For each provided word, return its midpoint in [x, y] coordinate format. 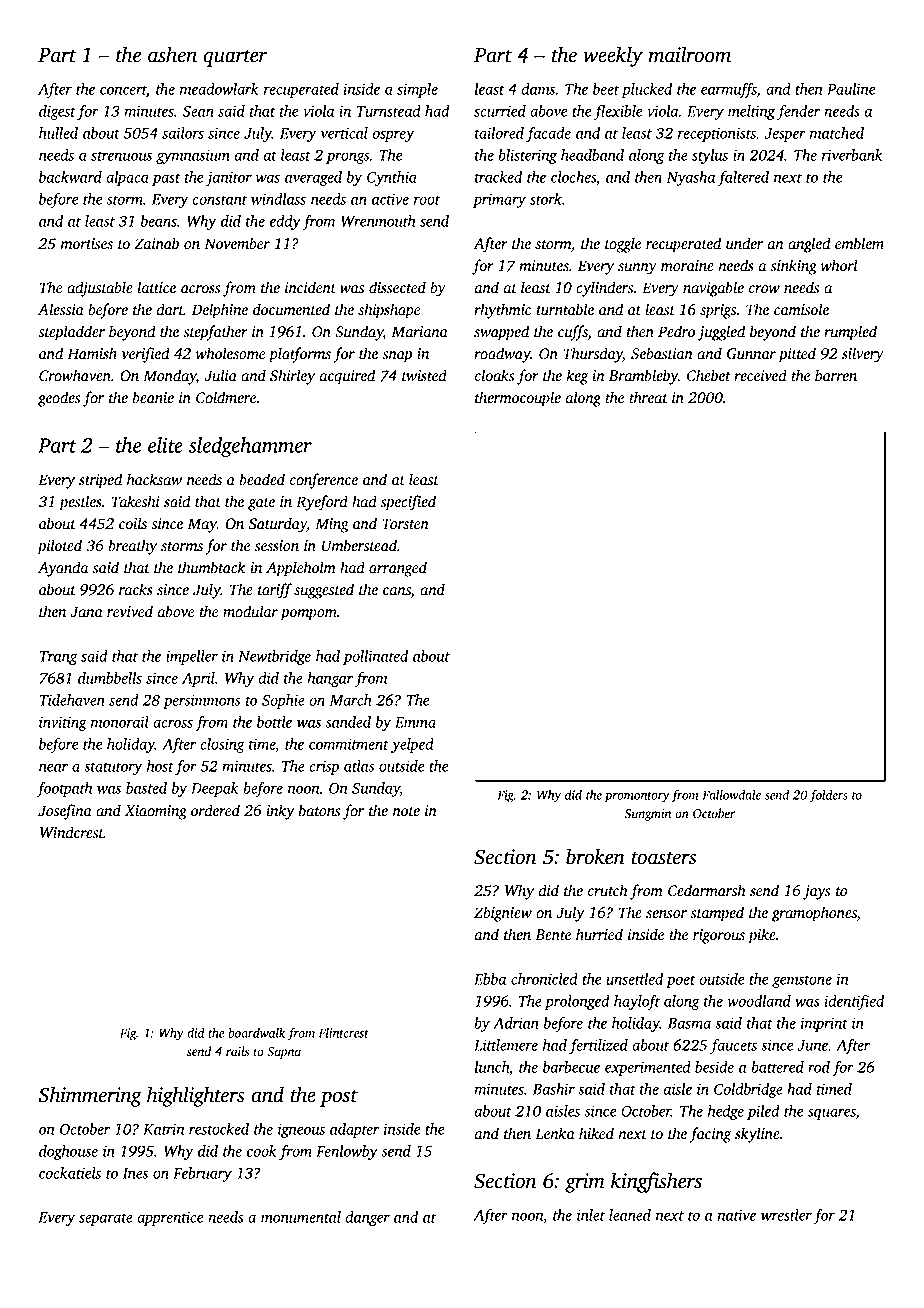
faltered [743, 178]
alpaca [127, 178]
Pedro [676, 331]
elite [165, 445]
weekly [613, 56]
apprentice [170, 1218]
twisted [424, 375]
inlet [591, 1215]
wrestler [786, 1215]
